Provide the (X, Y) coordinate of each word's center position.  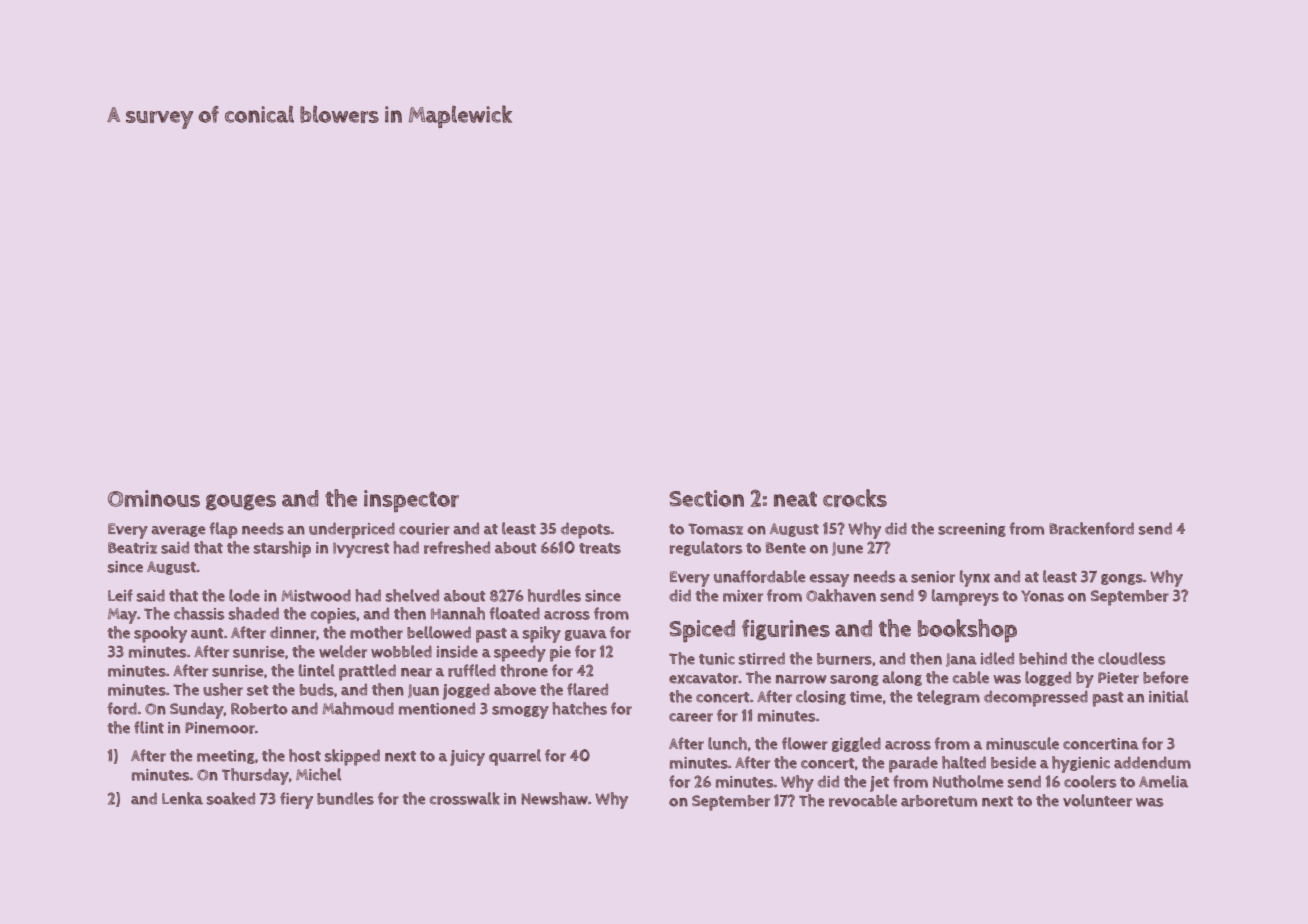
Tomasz (715, 529)
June (847, 549)
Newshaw (554, 798)
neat (795, 499)
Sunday (197, 710)
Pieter (1118, 678)
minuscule (1022, 743)
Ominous (154, 498)
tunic (717, 659)
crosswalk (465, 798)
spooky (160, 634)
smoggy (520, 712)
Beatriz (132, 548)
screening (972, 530)
